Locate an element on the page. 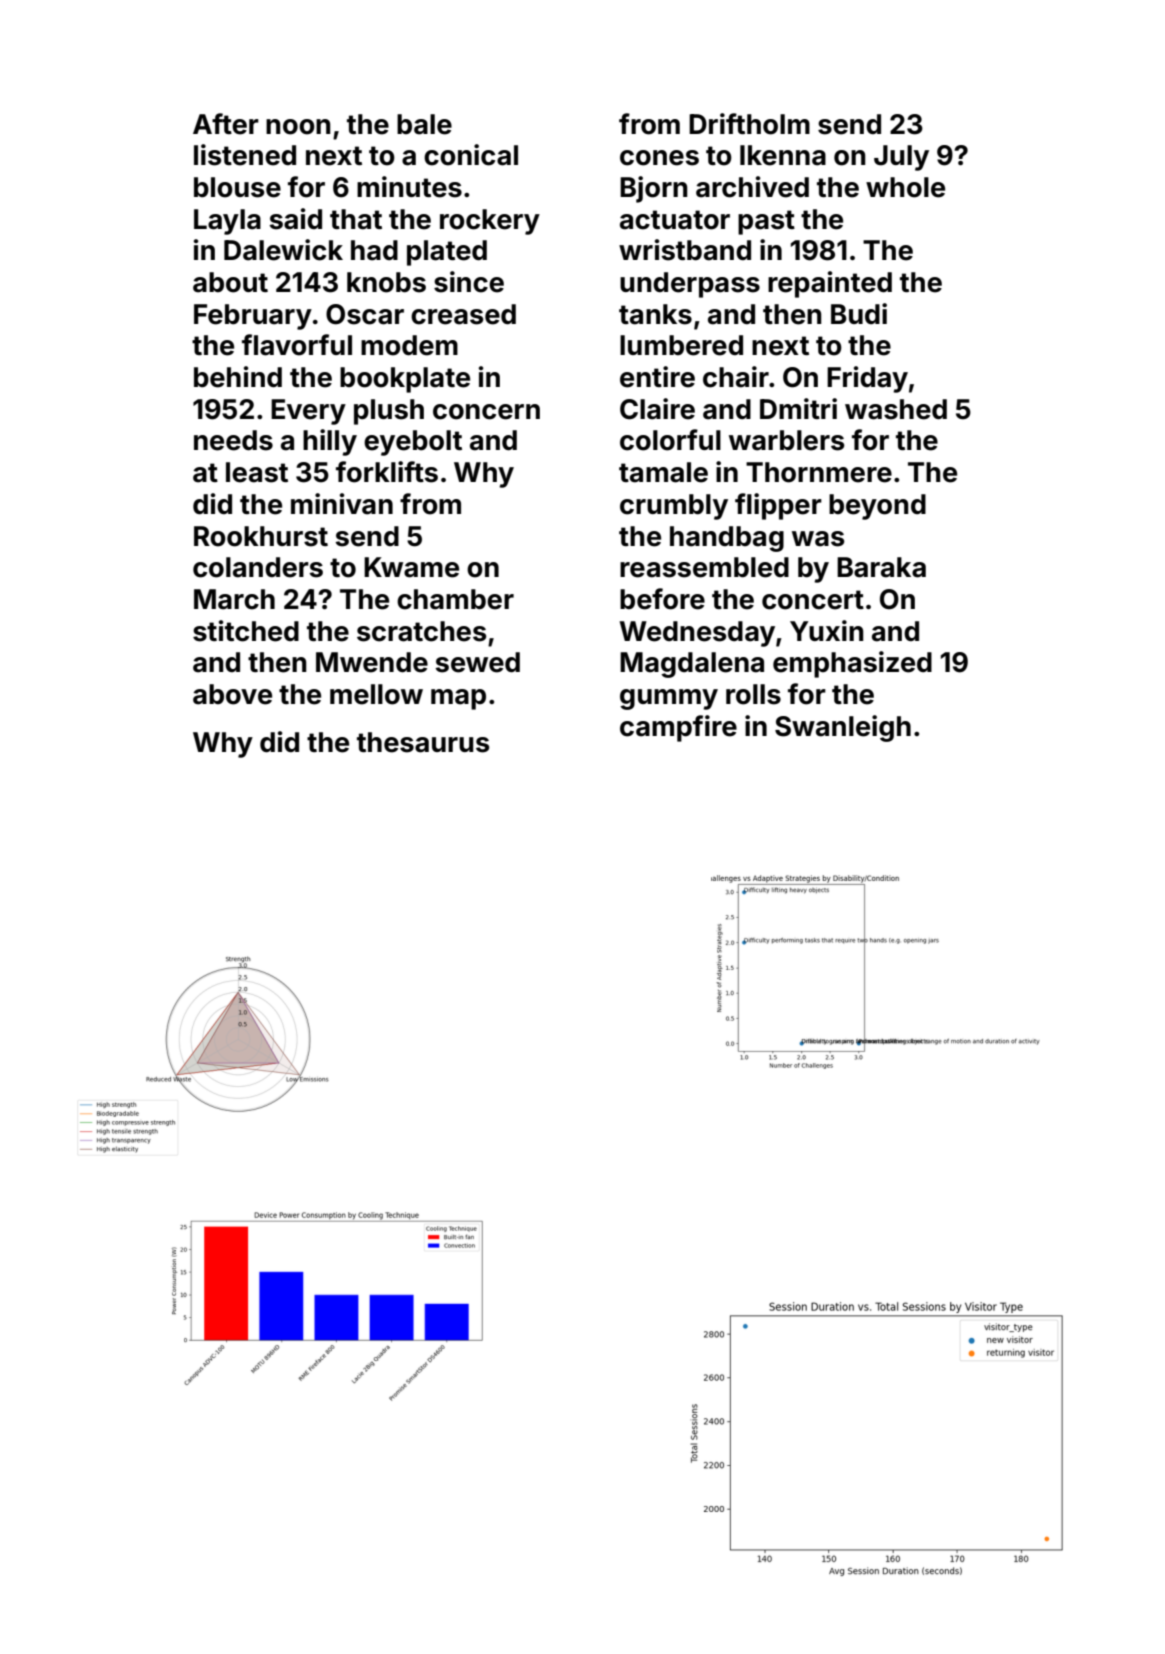 This image has width=1165, height=1654. crumbly is located at coordinates (674, 507).
